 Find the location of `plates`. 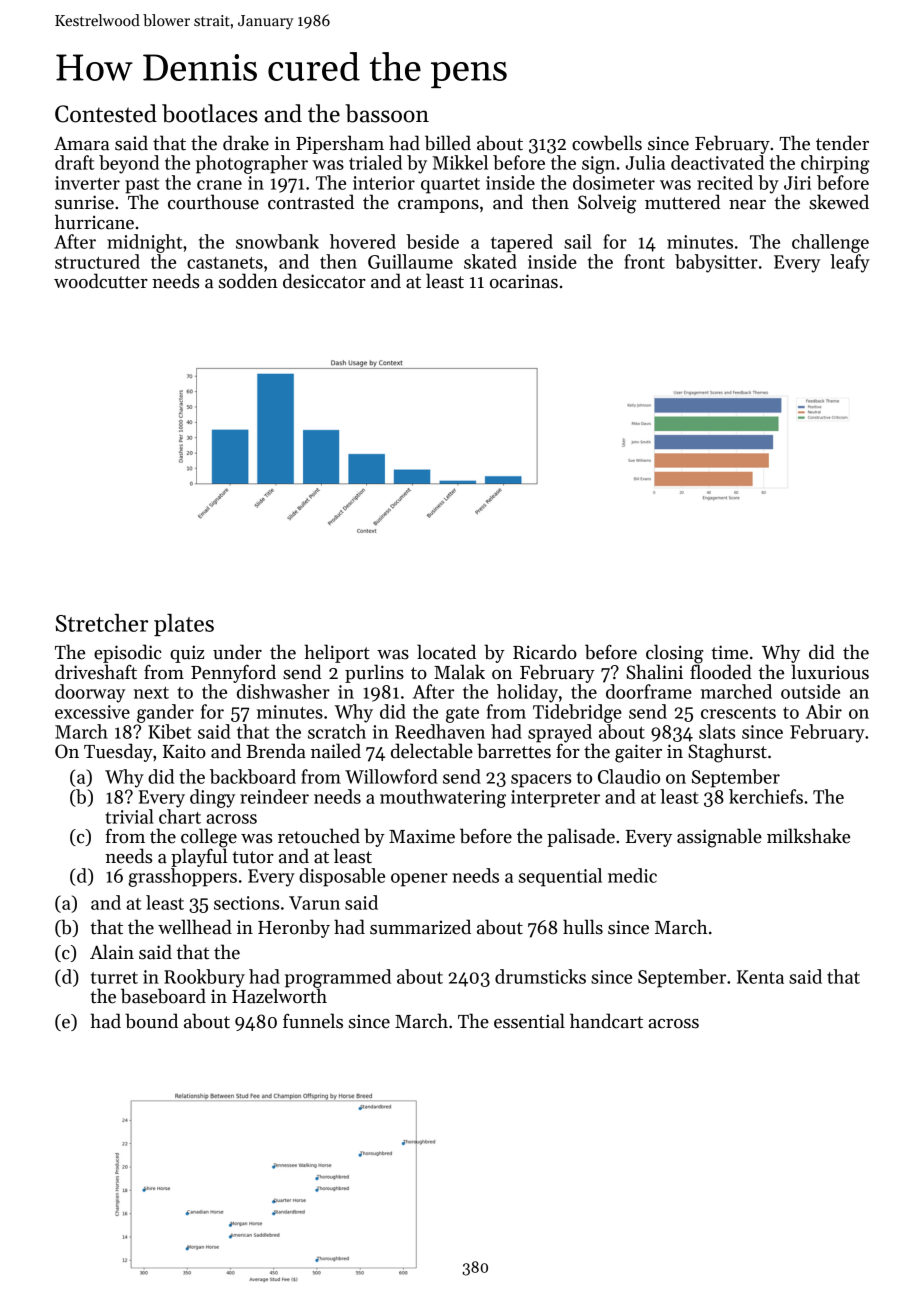

plates is located at coordinates (184, 625).
